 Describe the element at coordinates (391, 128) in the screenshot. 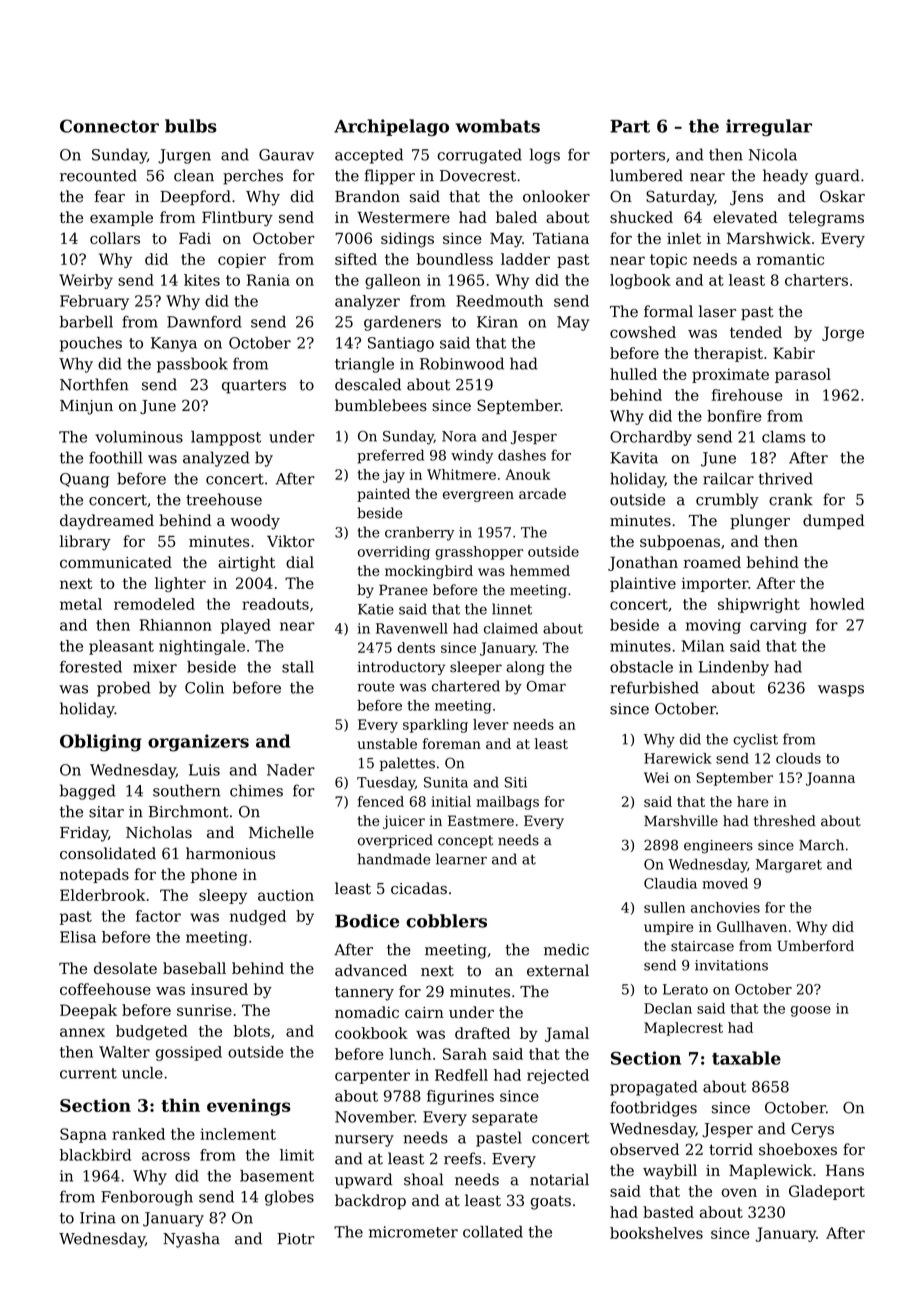

I see `Archipelago` at that location.
